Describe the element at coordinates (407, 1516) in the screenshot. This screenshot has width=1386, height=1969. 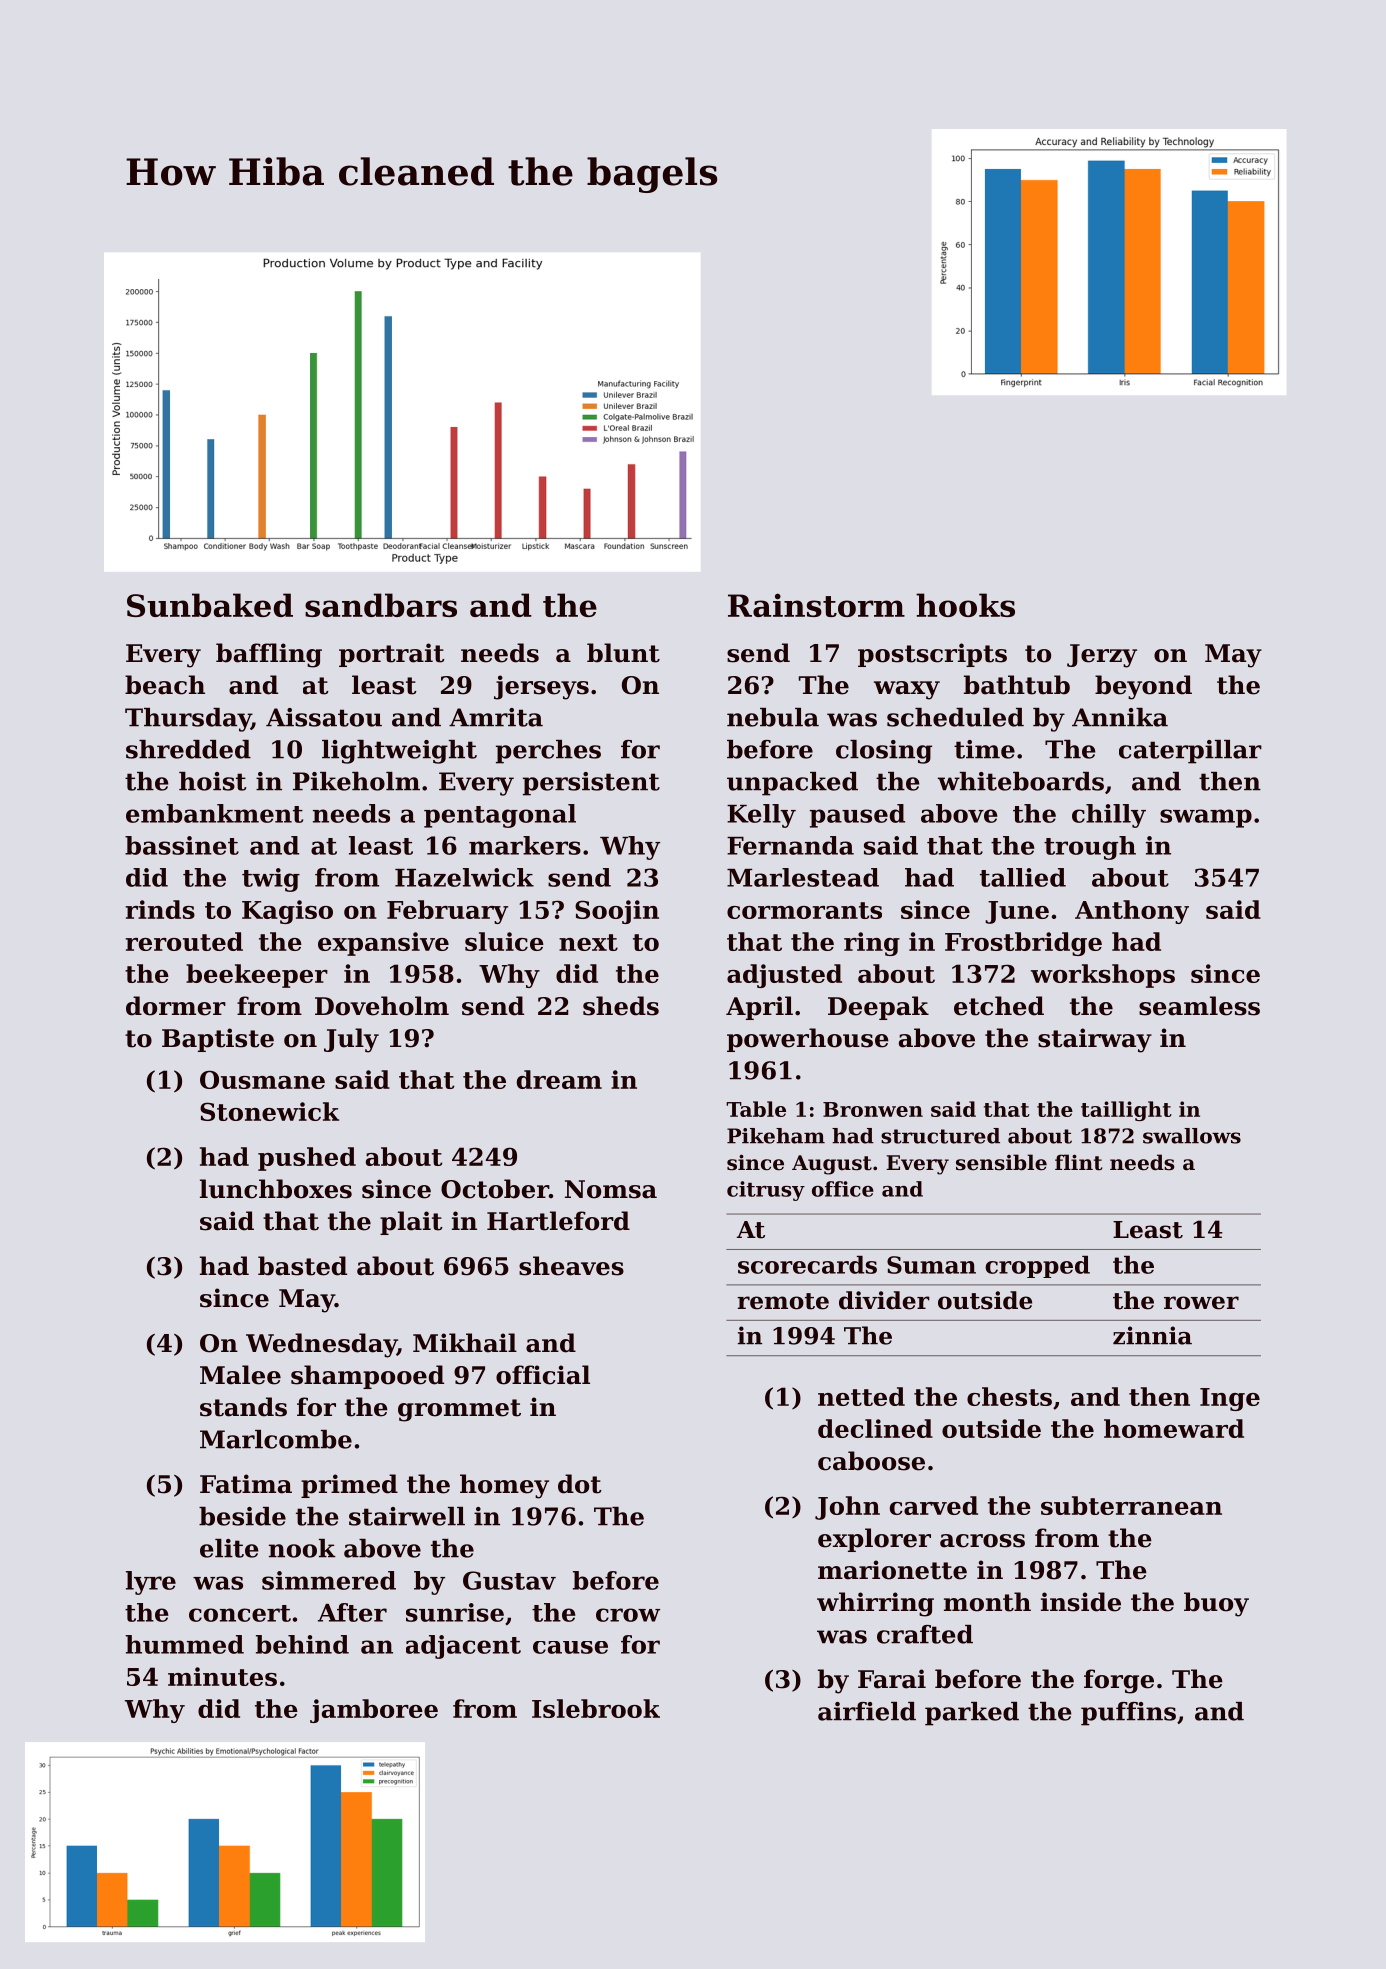
I see `stairwell` at that location.
